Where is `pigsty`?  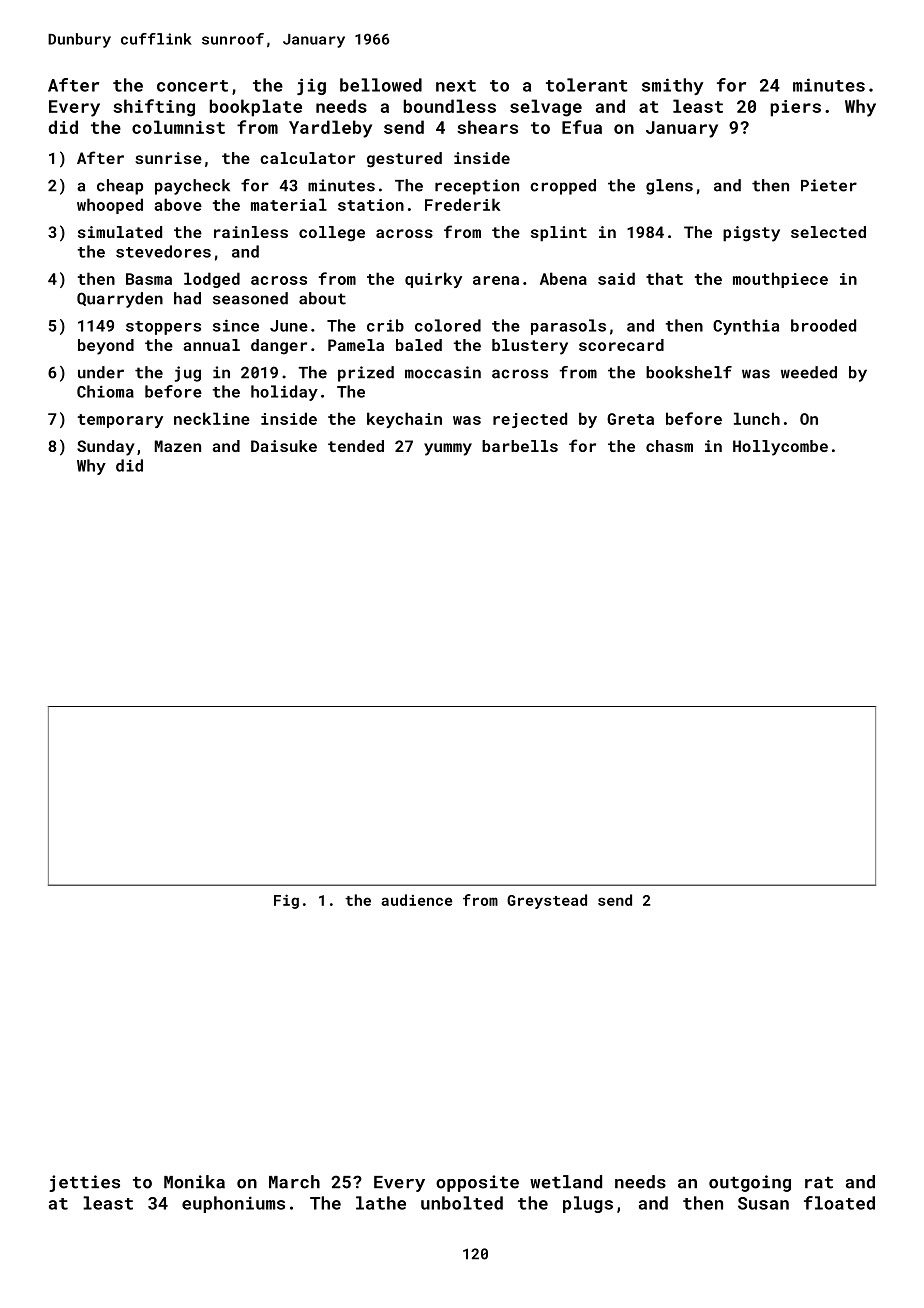
pigsty is located at coordinates (751, 234).
